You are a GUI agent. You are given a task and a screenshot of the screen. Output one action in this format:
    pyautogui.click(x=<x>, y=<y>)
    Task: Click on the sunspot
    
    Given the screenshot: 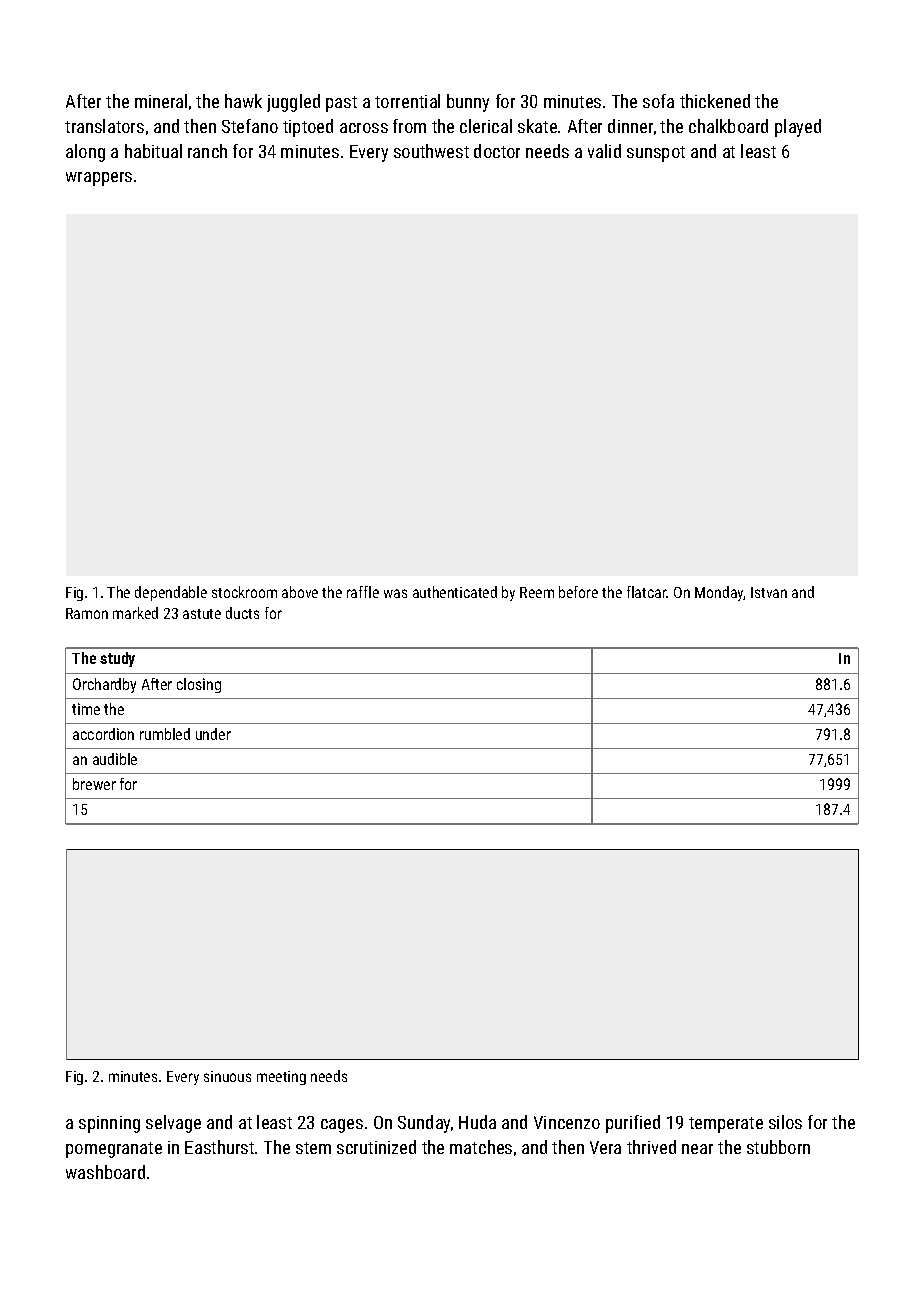 What is the action you would take?
    pyautogui.click(x=656, y=154)
